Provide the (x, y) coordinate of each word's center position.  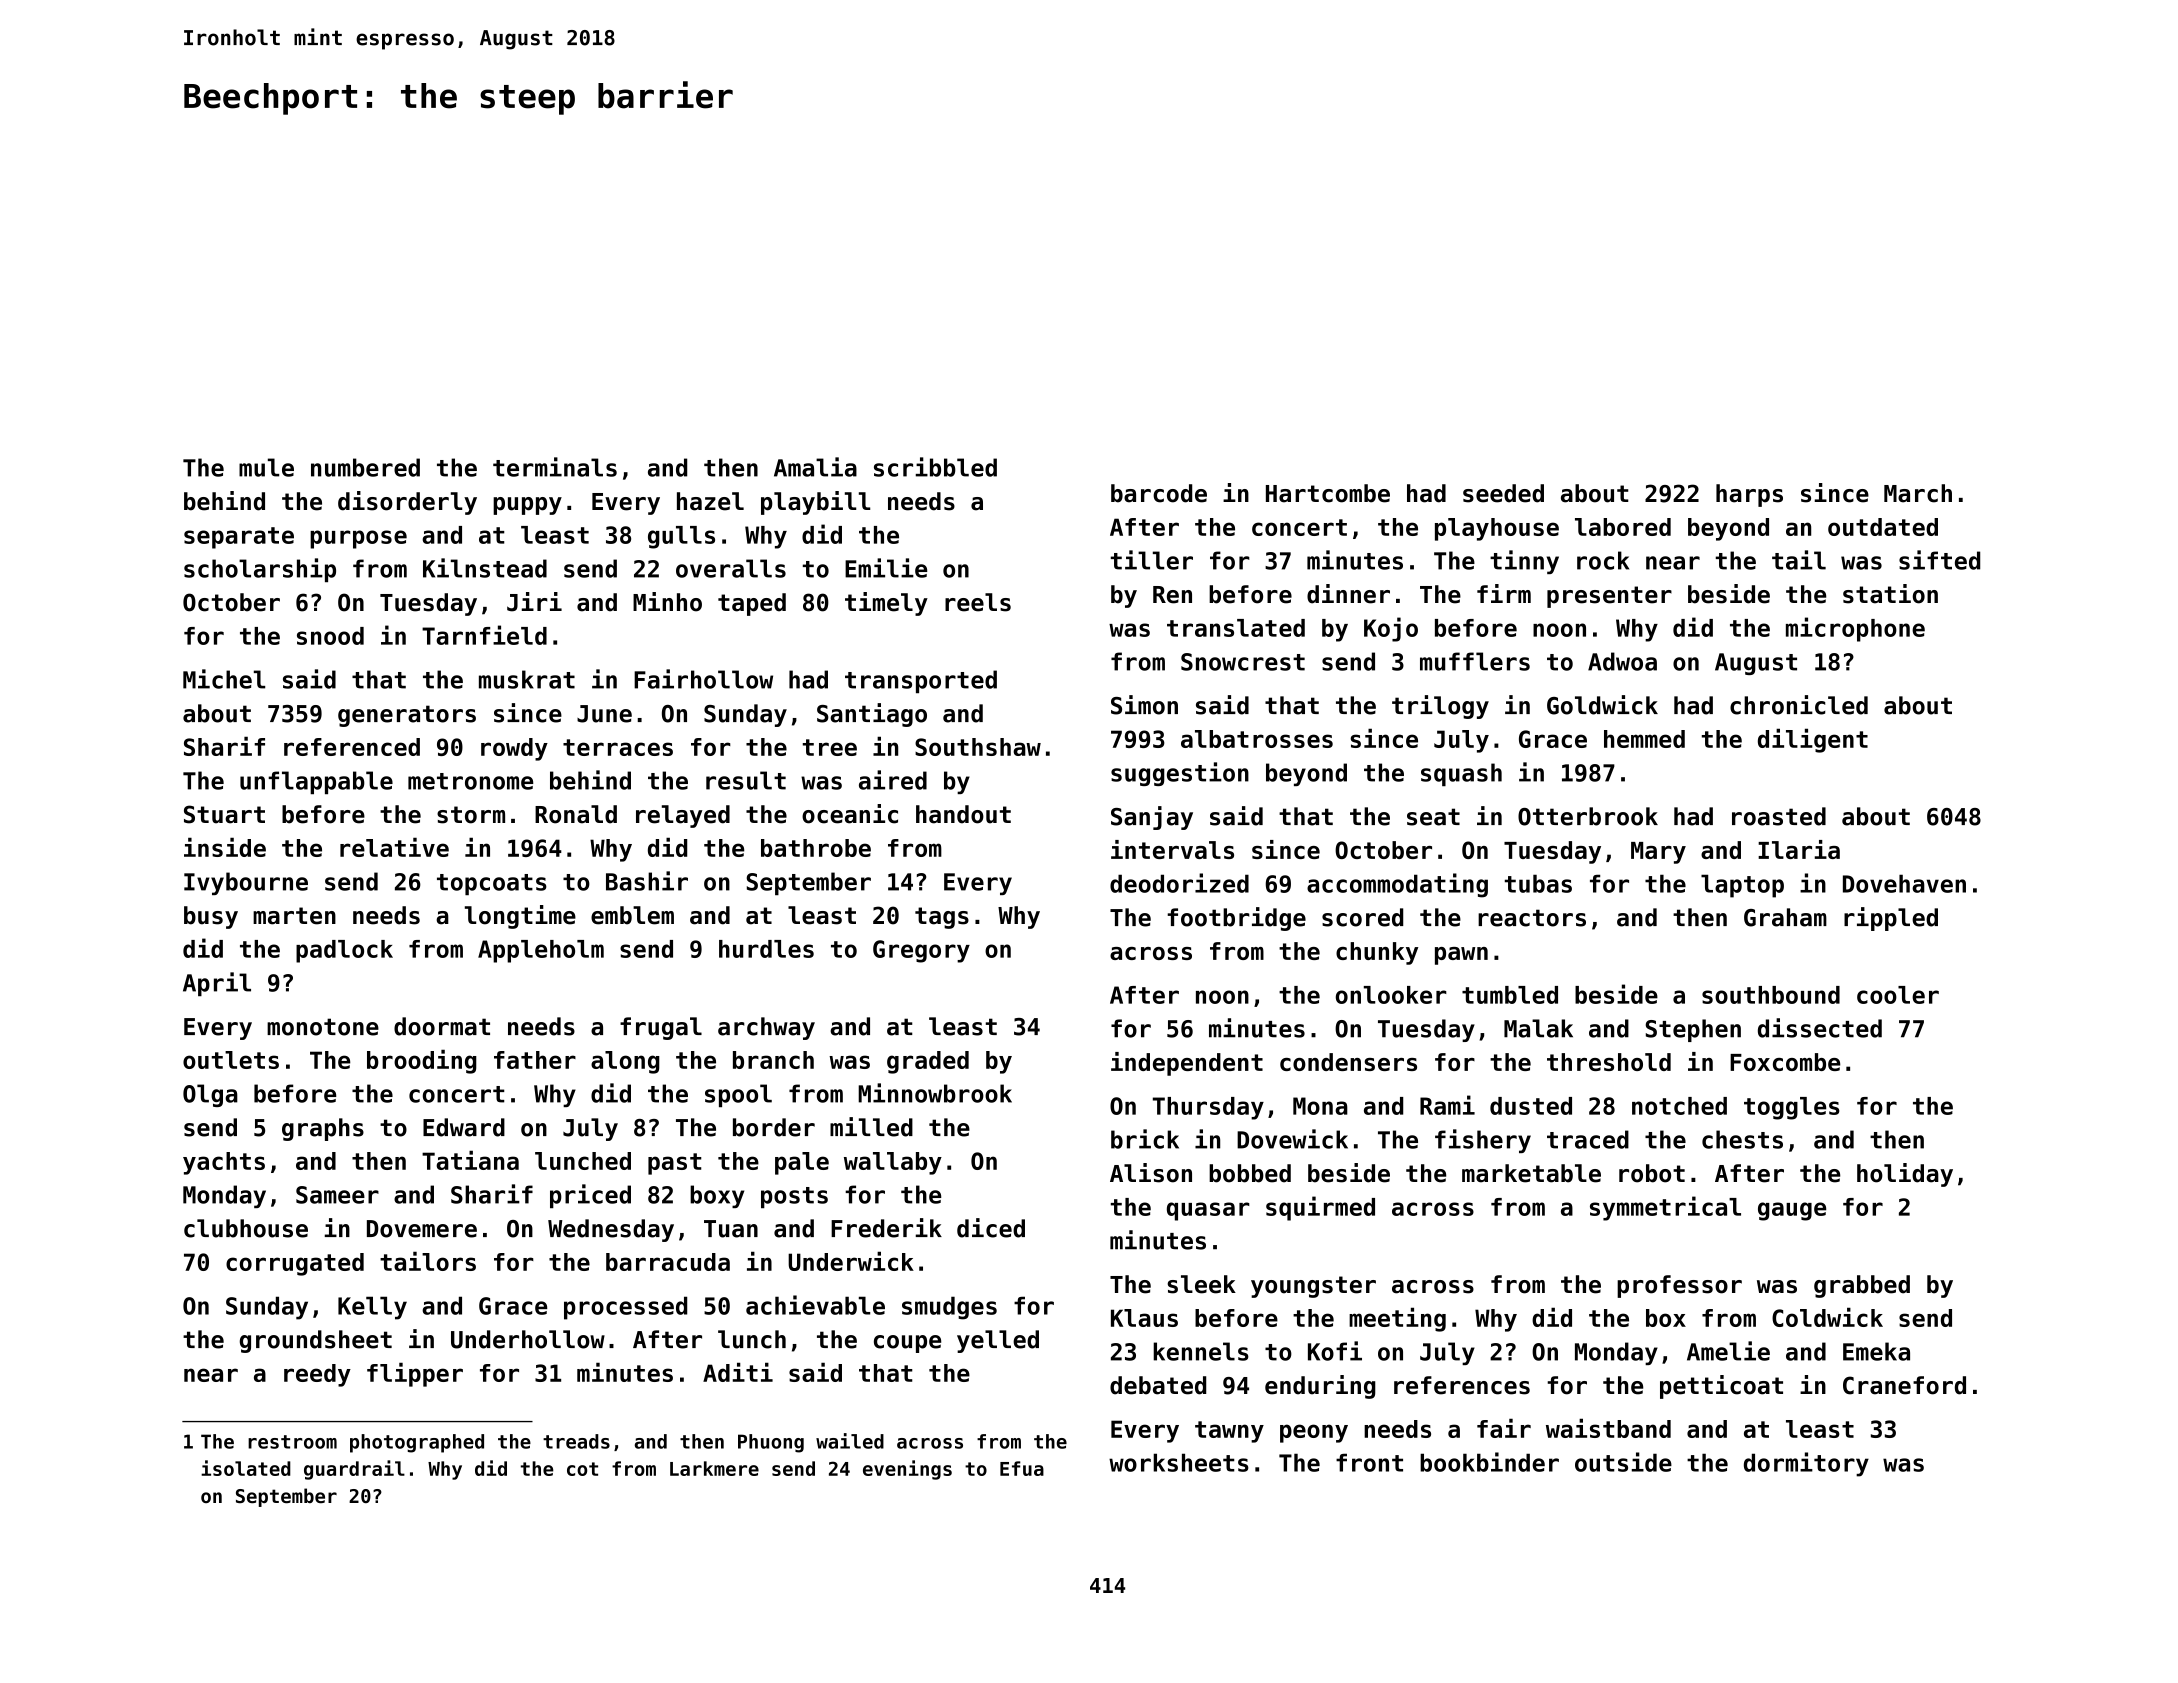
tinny (1524, 562)
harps (1749, 495)
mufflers (1475, 661)
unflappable (316, 782)
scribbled (935, 467)
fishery (1483, 1141)
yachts (224, 1163)
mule (266, 467)
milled (871, 1127)
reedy (317, 1375)
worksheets (1179, 1462)
